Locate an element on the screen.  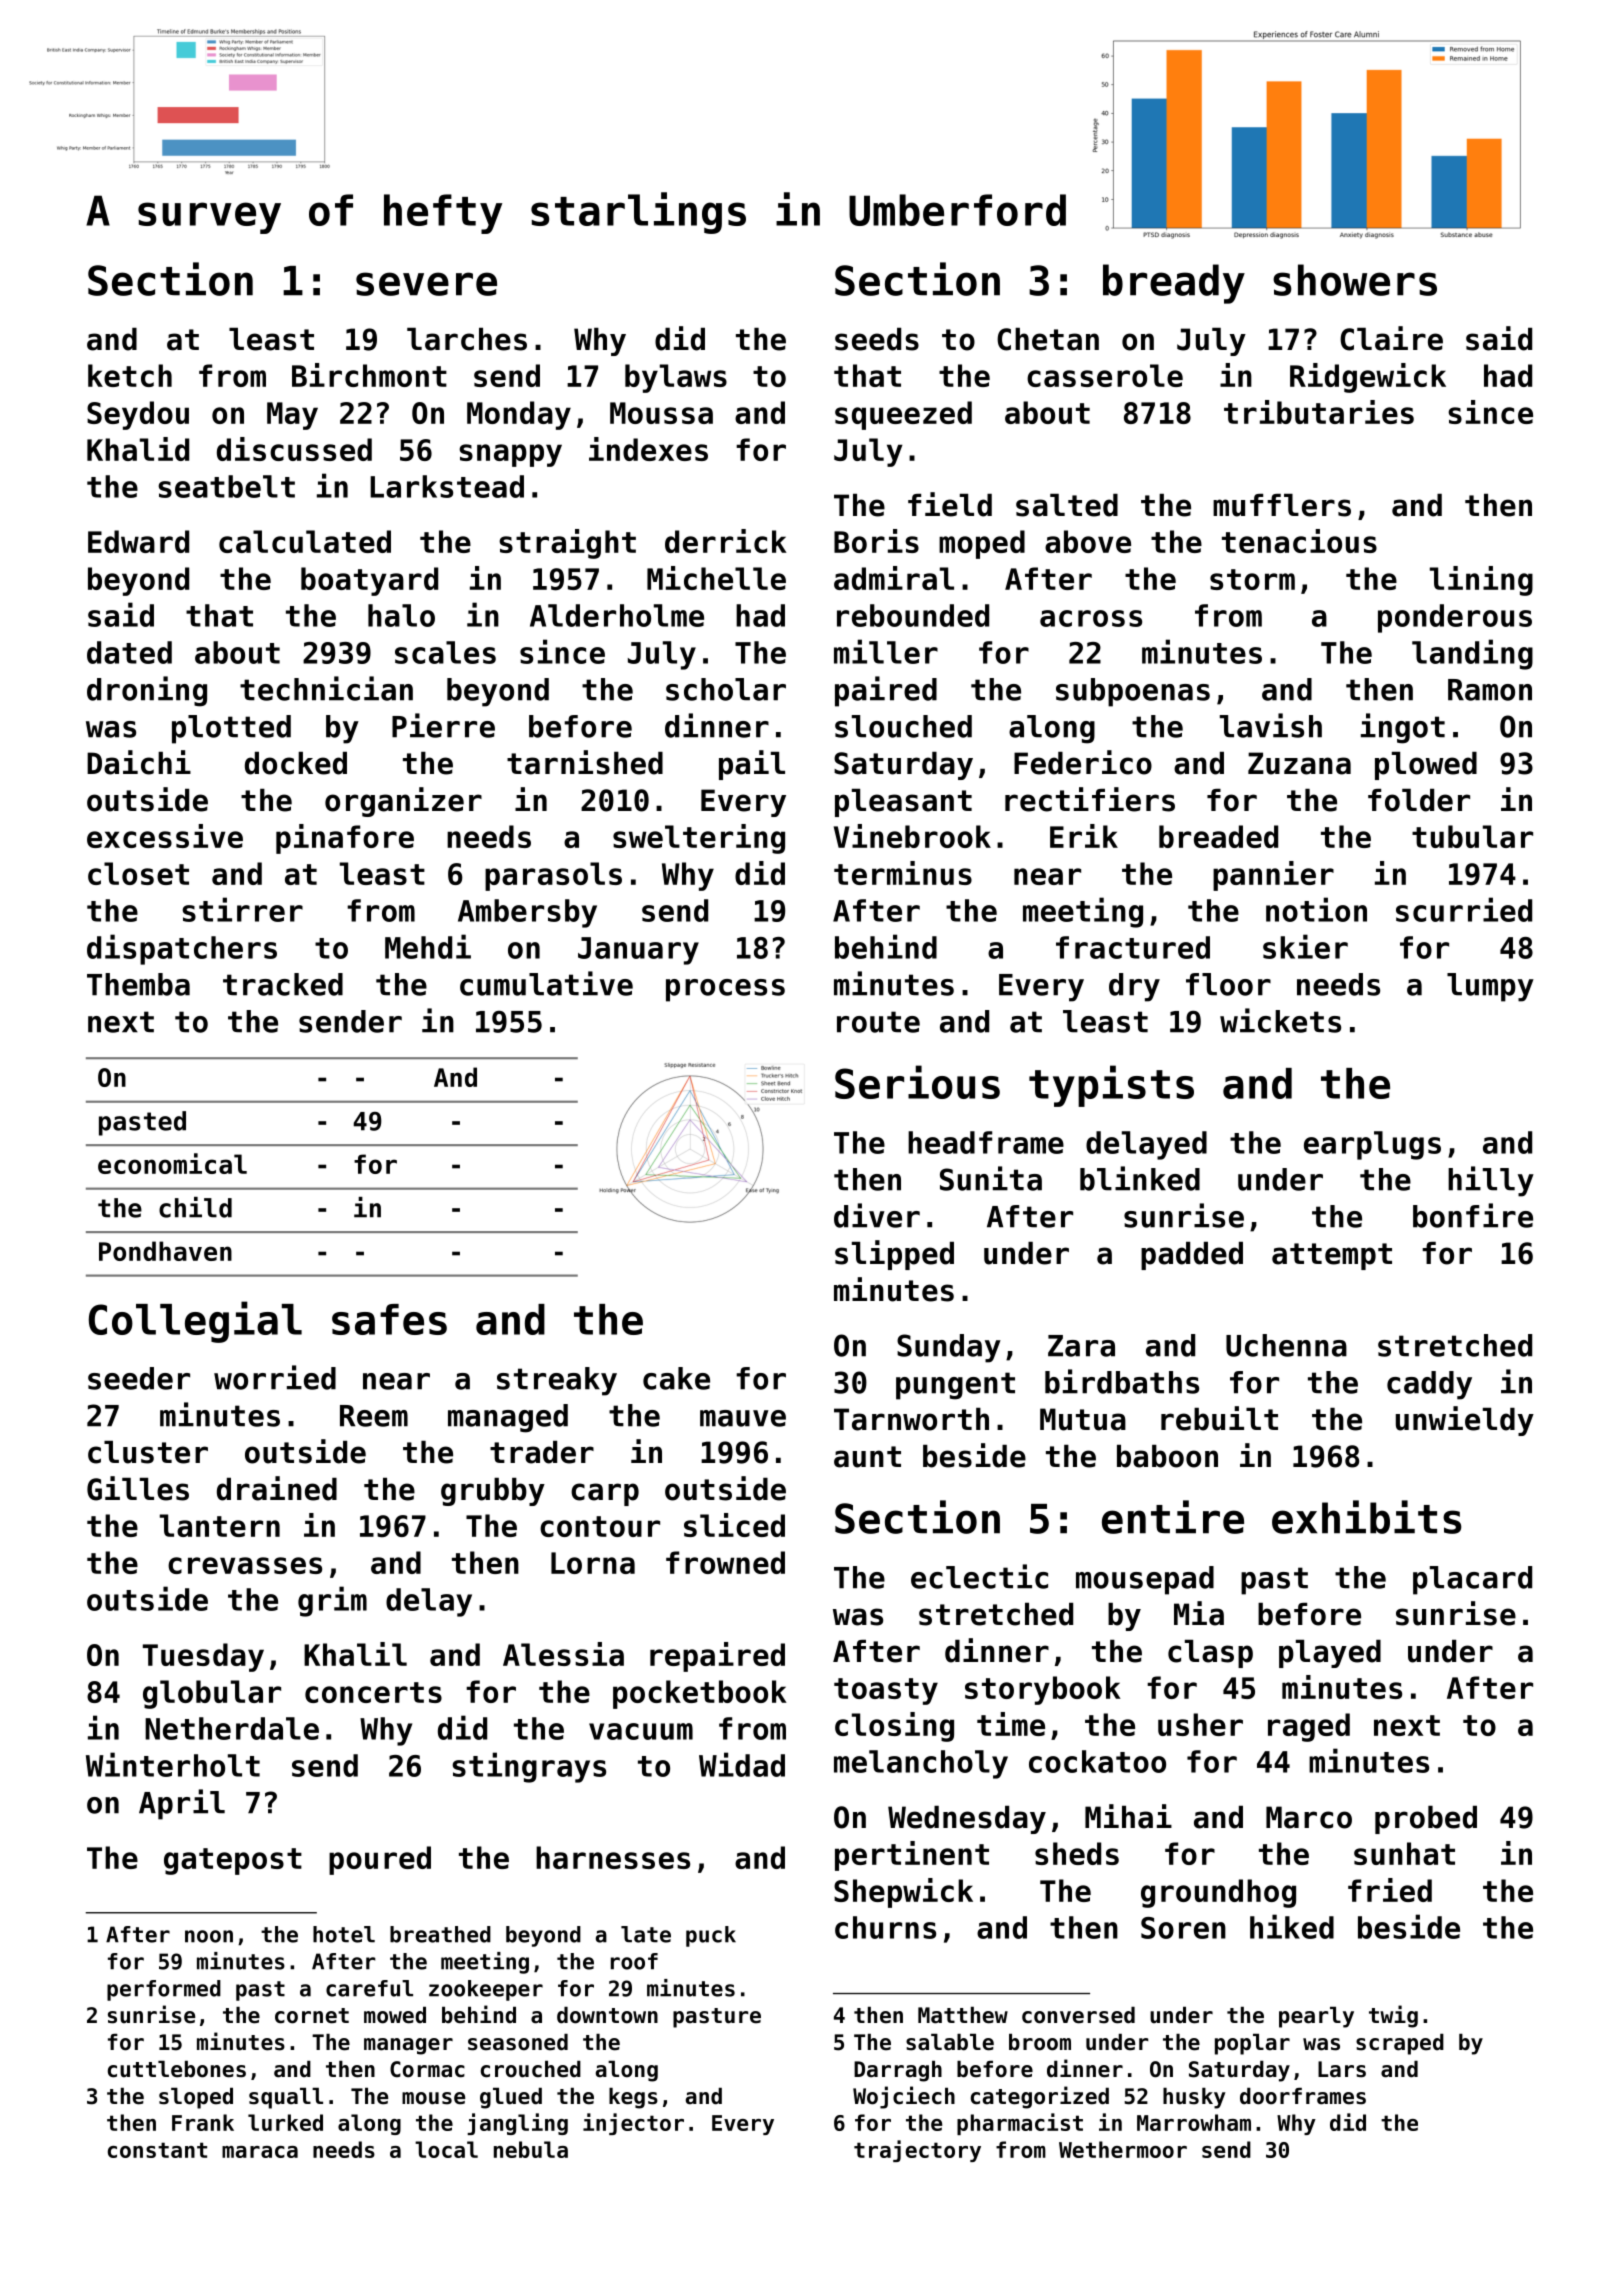
Ridgewick is located at coordinates (1368, 378).
